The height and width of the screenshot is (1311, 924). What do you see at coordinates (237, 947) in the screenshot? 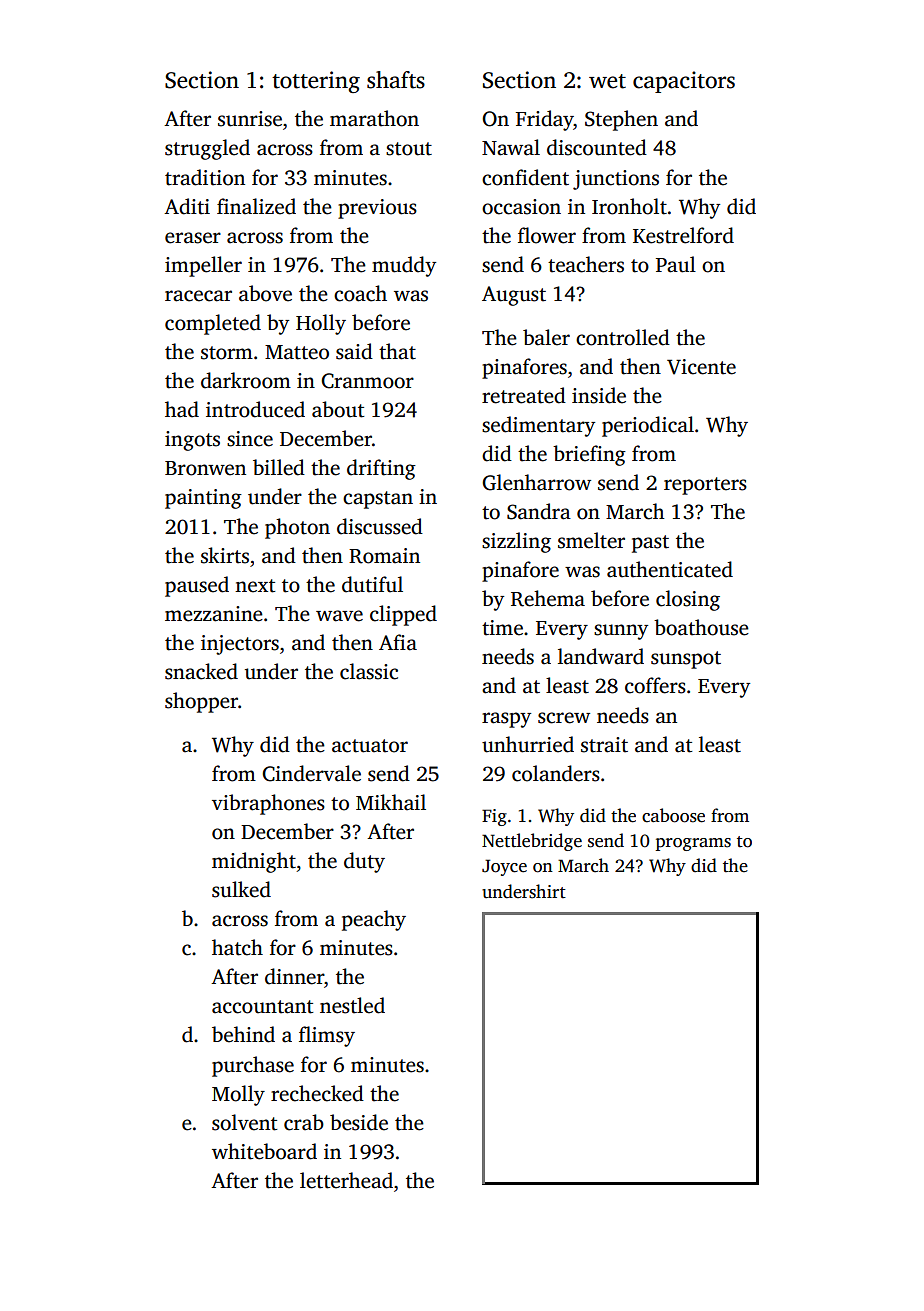
I see `hatch` at bounding box center [237, 947].
